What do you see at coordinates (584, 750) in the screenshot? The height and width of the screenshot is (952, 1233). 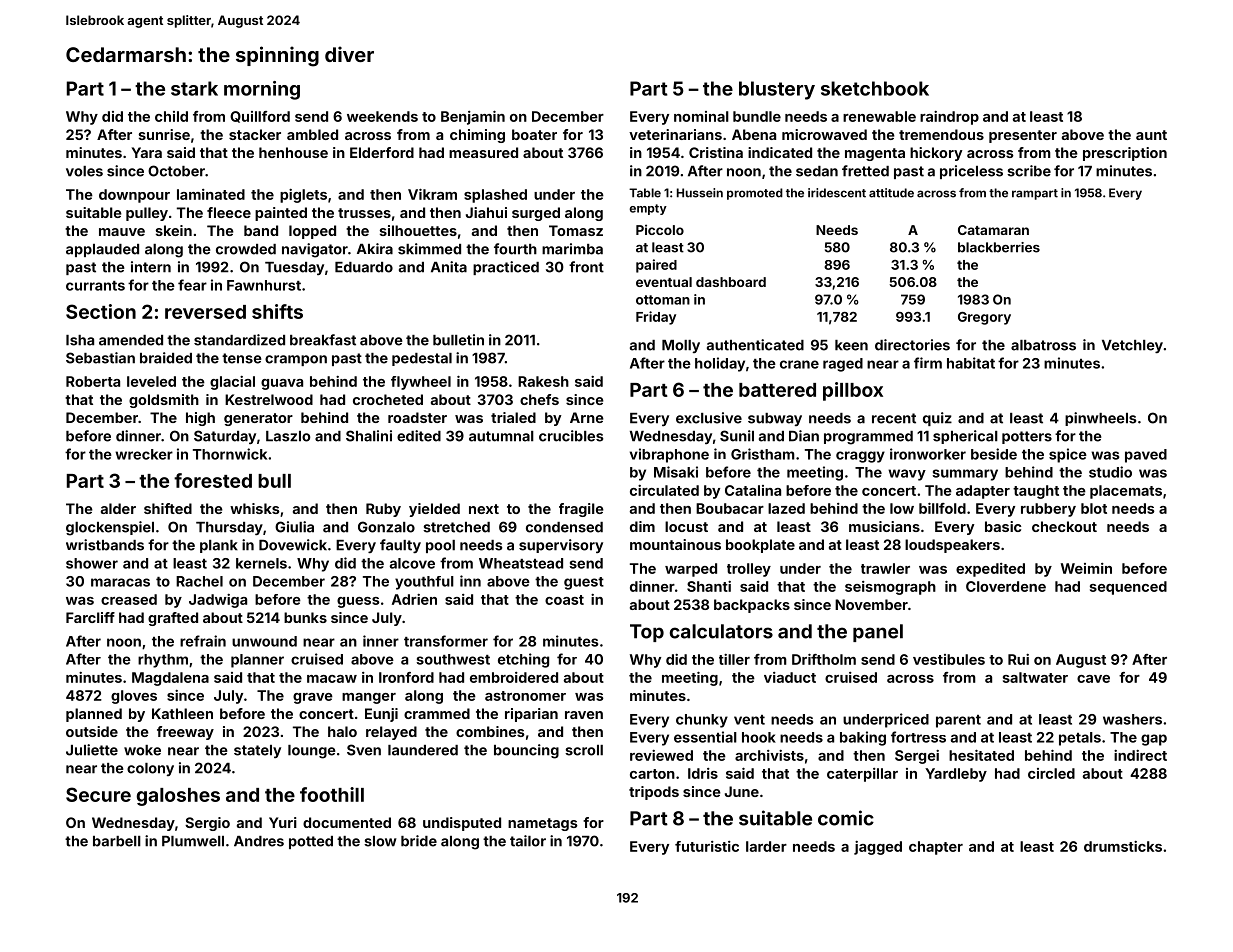 I see `scroll` at bounding box center [584, 750].
